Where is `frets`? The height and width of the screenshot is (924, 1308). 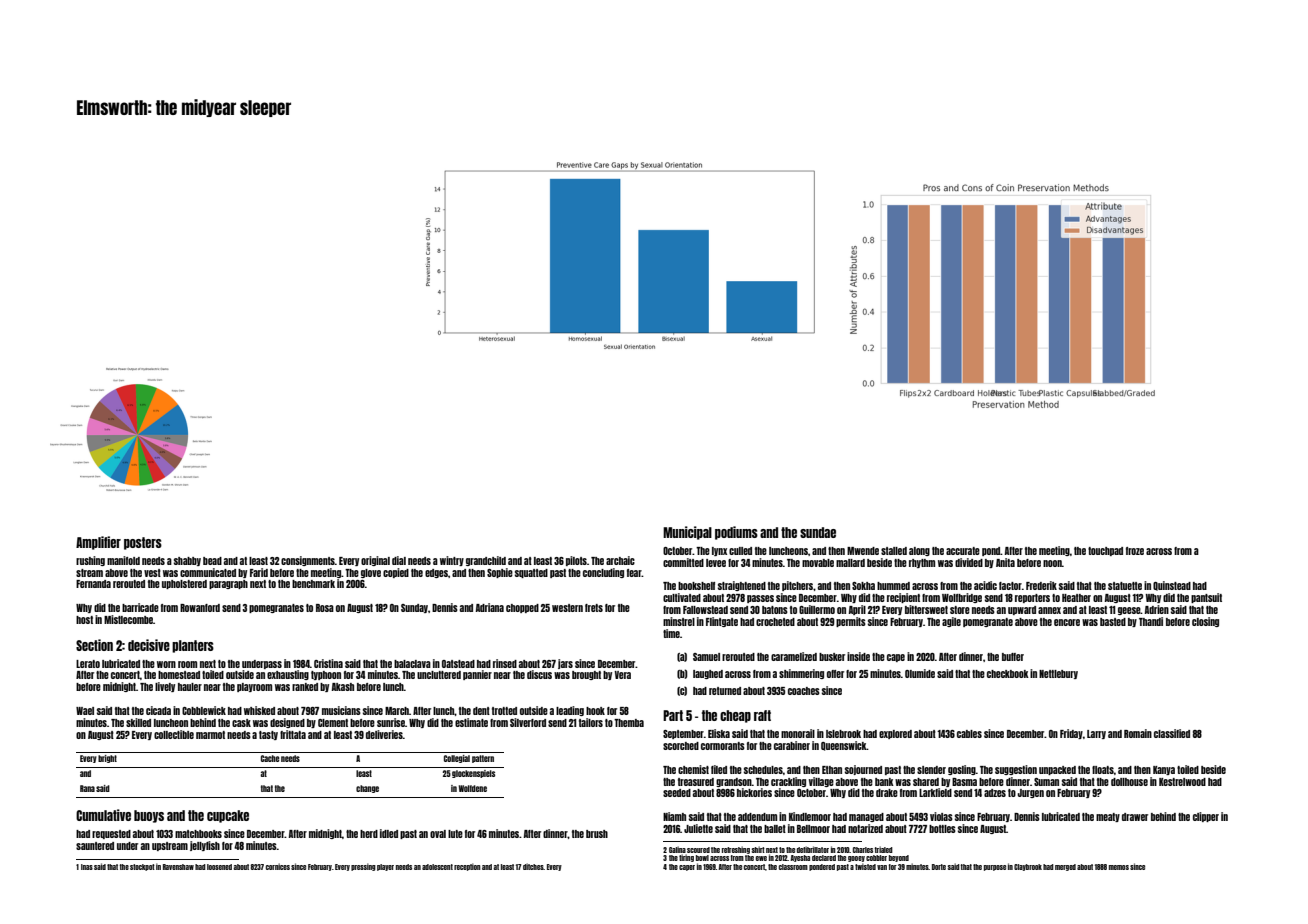 frets is located at coordinates (594, 608).
